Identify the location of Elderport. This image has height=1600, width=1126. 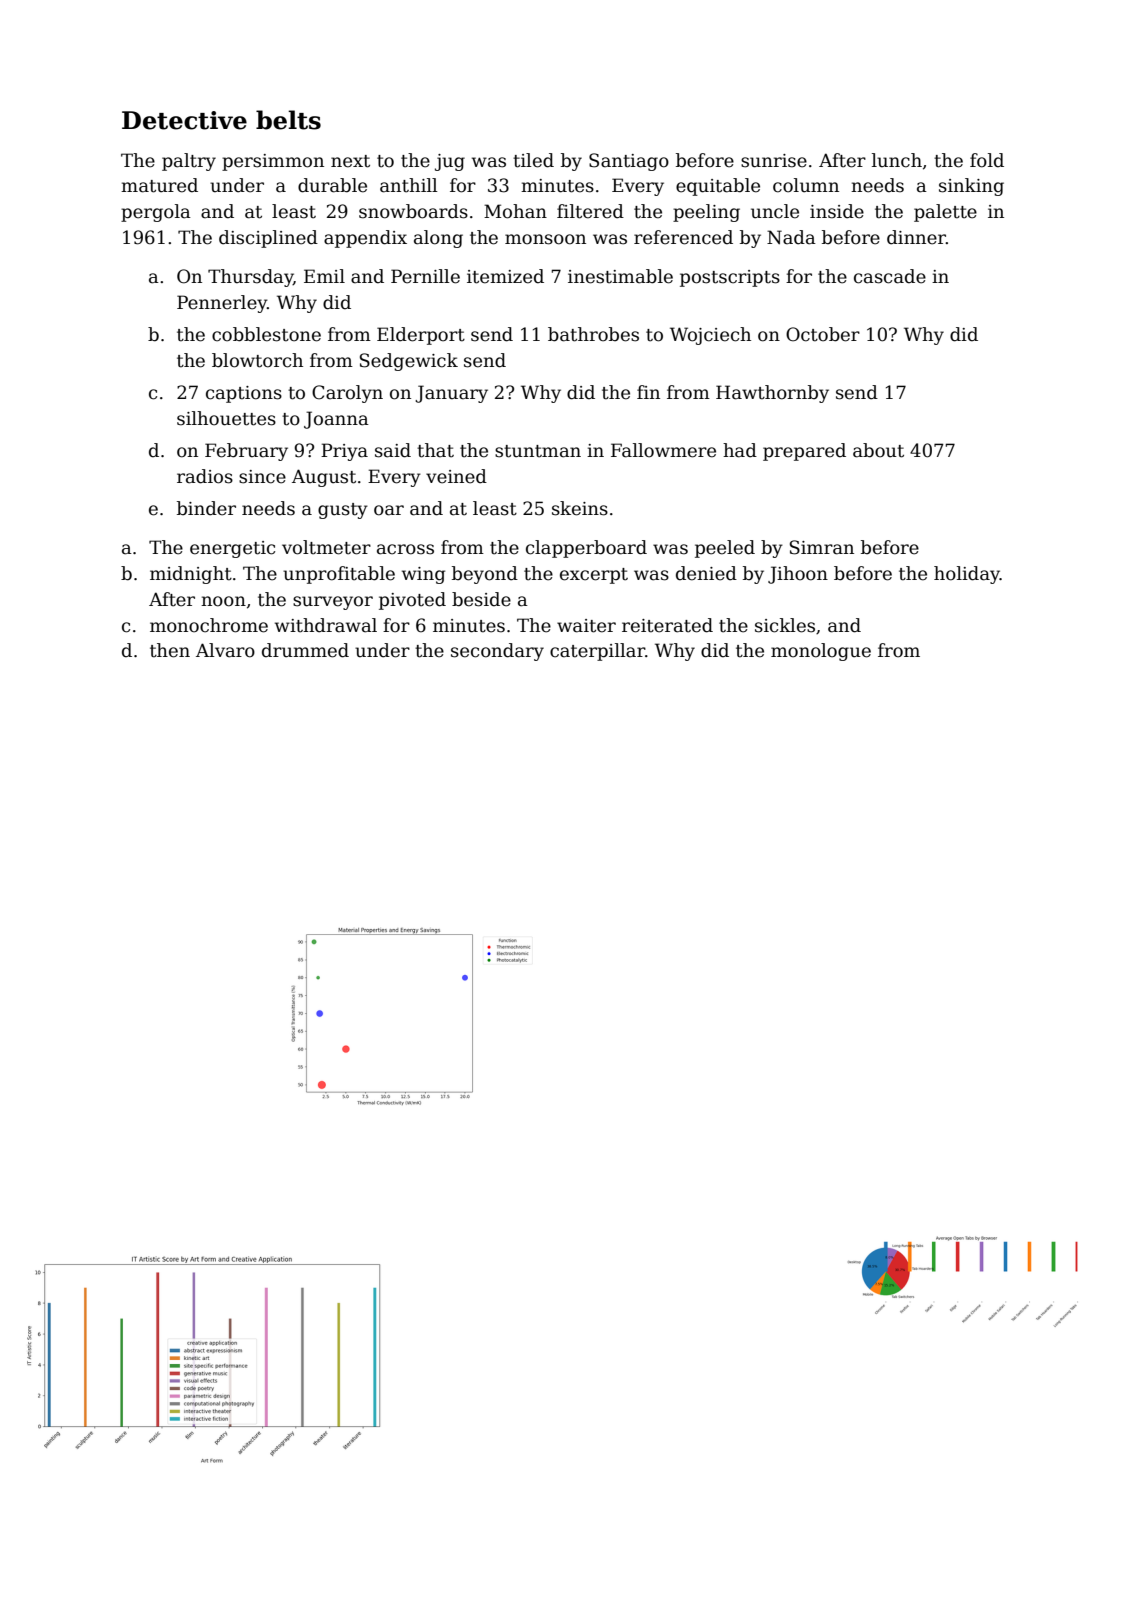
(421, 336).
